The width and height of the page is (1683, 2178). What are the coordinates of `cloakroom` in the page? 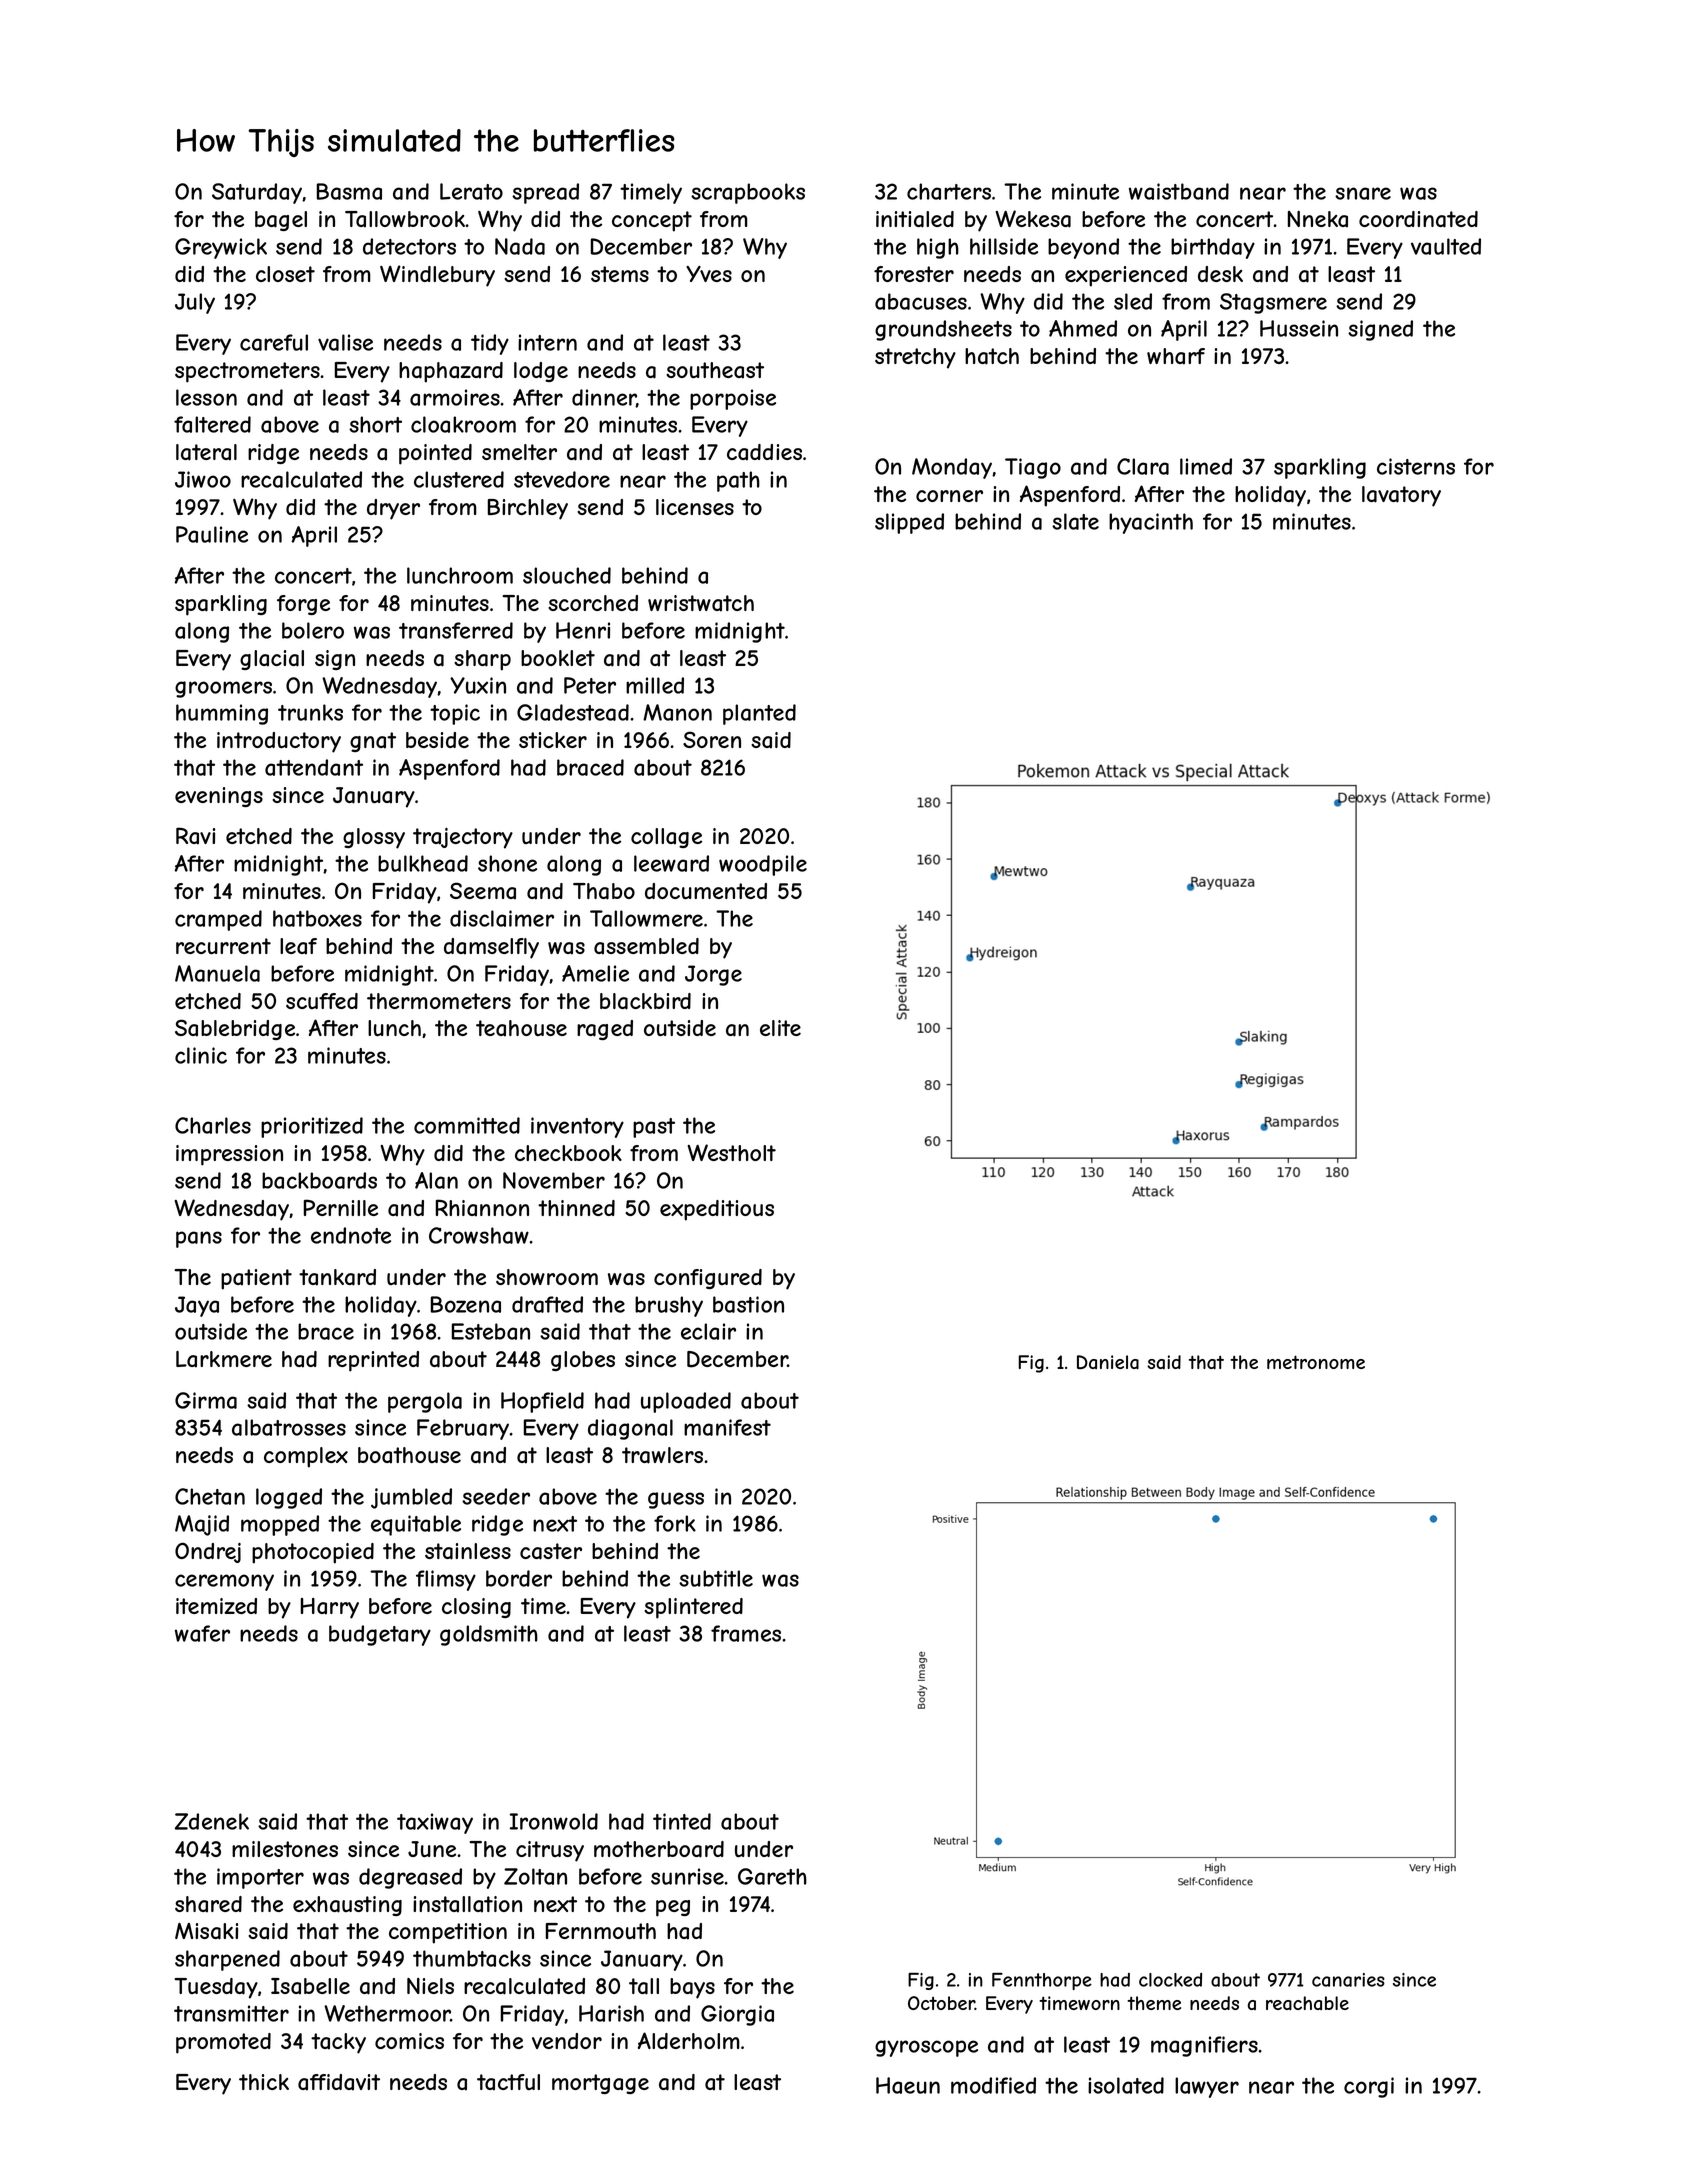 It's located at (463, 424).
